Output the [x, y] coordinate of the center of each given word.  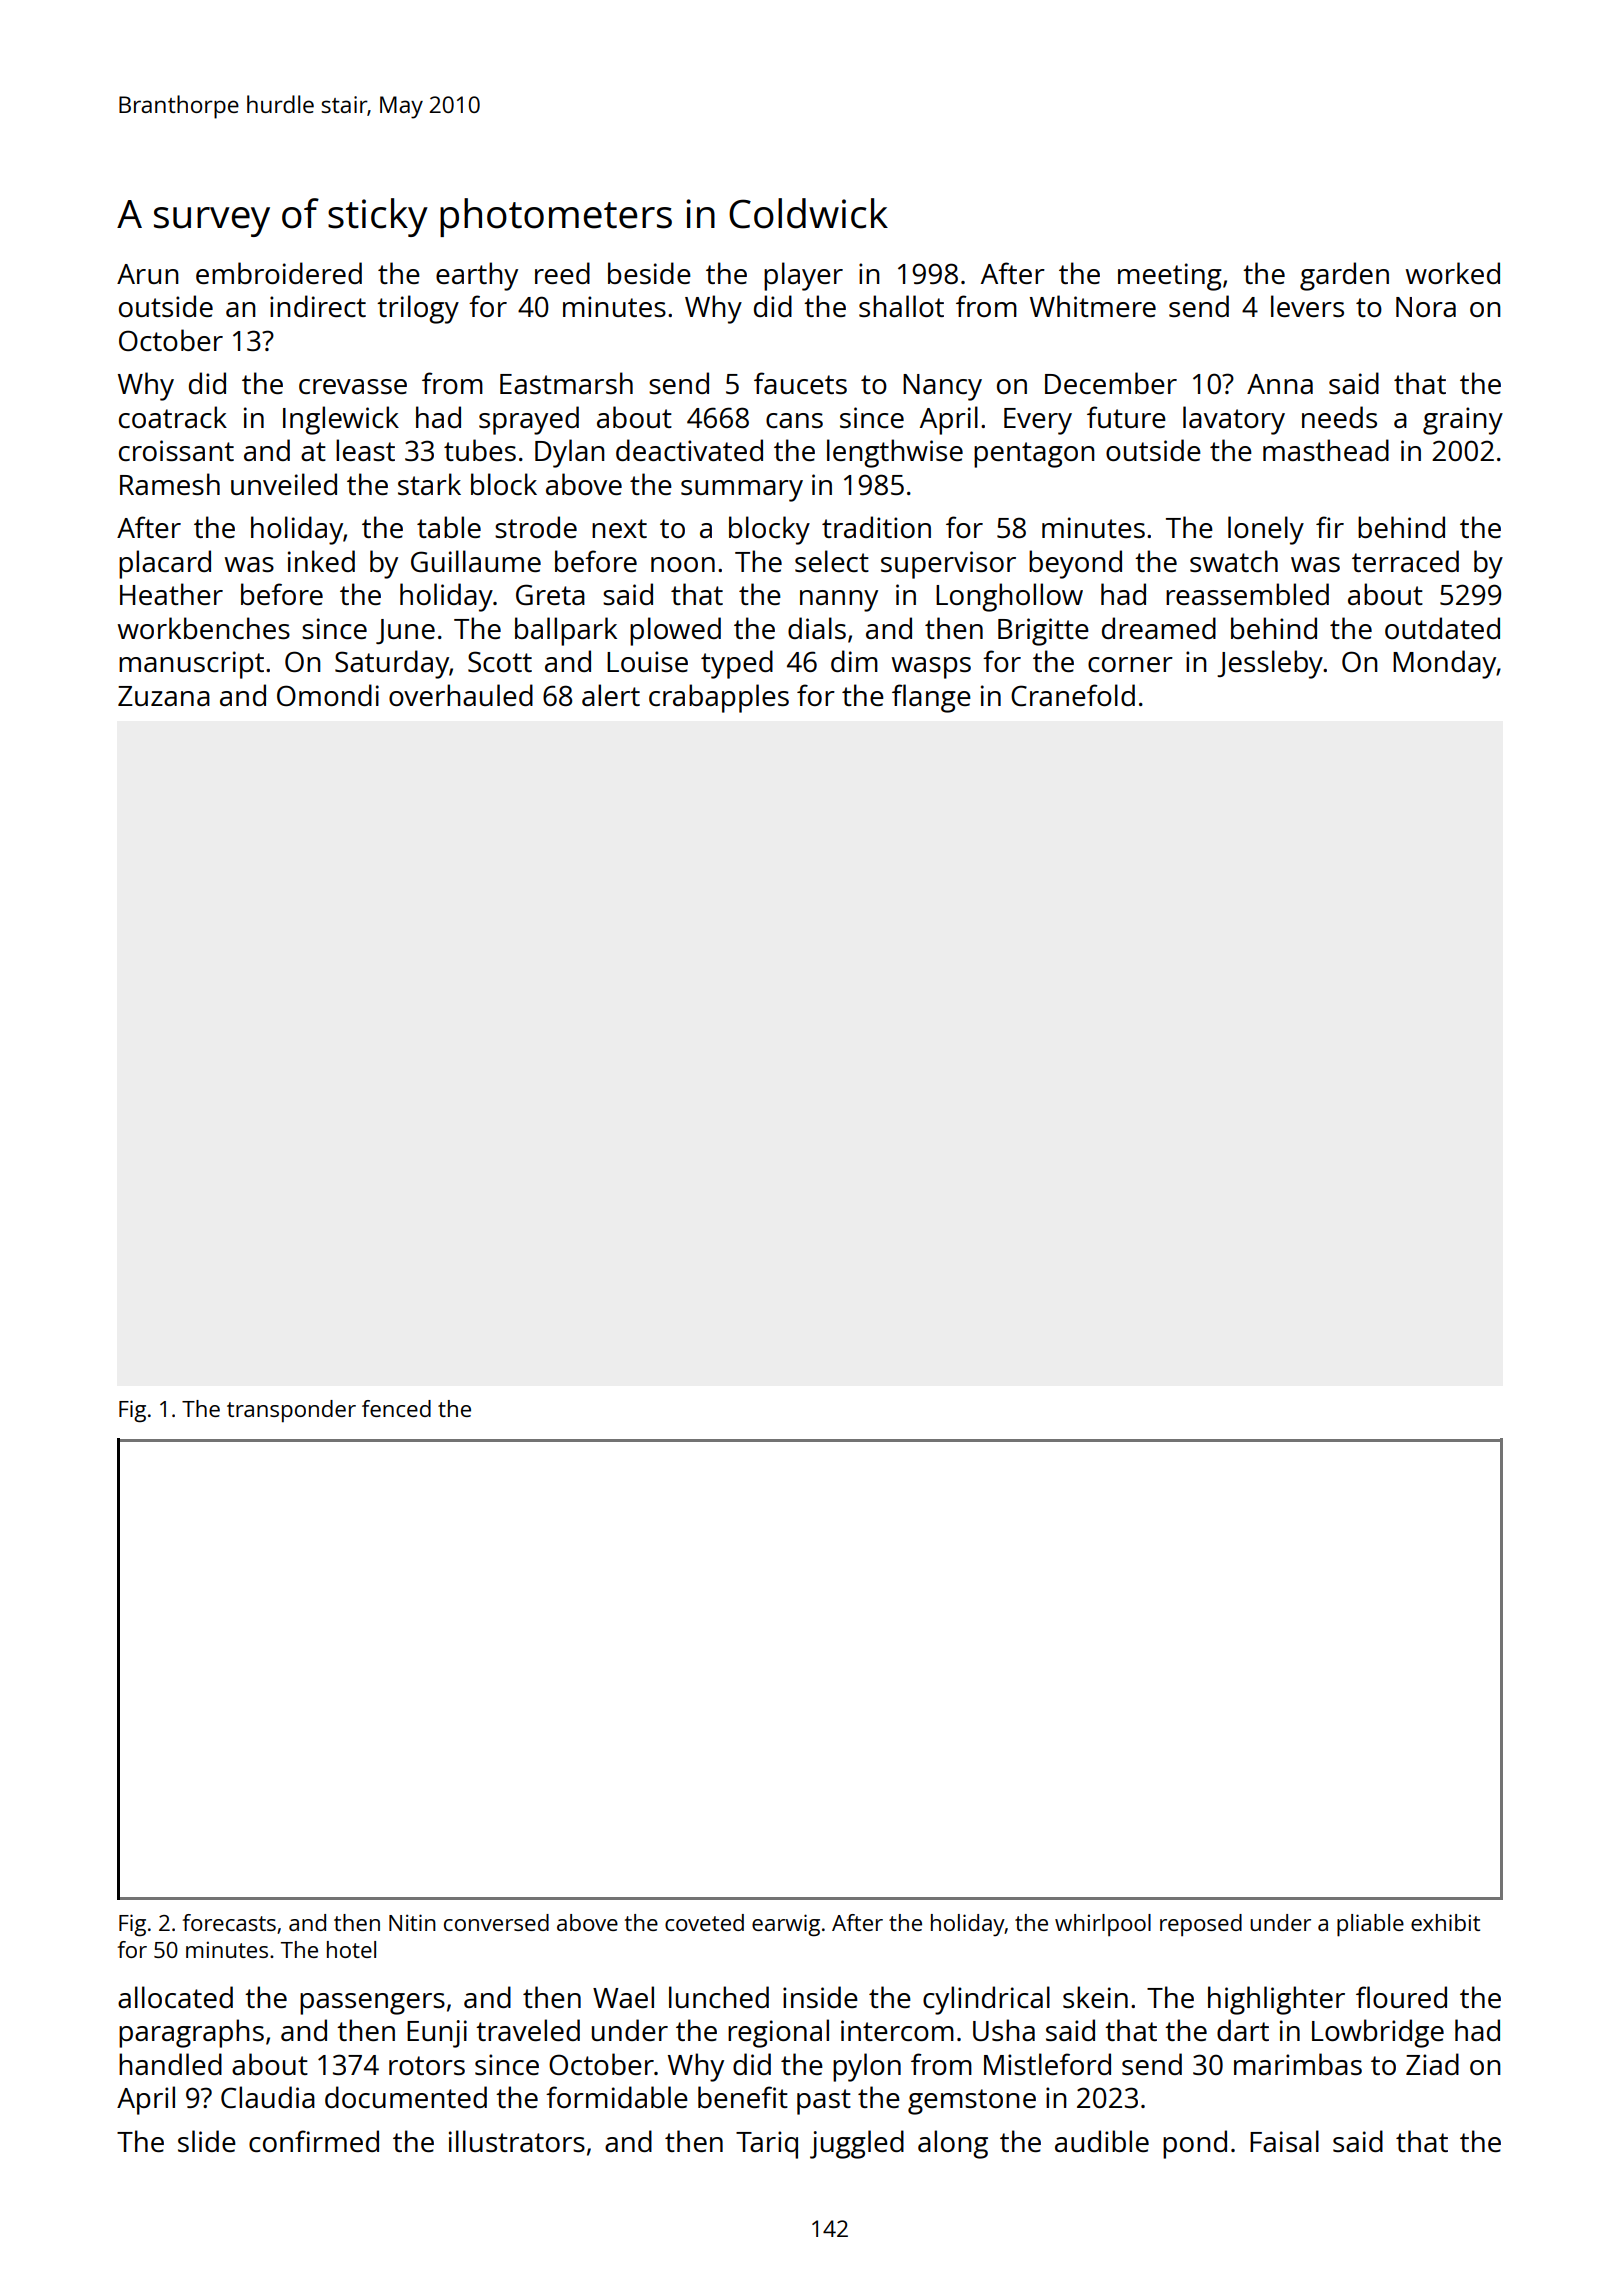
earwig [786, 1925]
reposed [1201, 1925]
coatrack [173, 417]
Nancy [942, 387]
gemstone [972, 2102]
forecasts [229, 1922]
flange [931, 698]
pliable [1370, 1925]
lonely [1266, 530]
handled [170, 2064]
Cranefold [1073, 695]
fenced [396, 1408]
